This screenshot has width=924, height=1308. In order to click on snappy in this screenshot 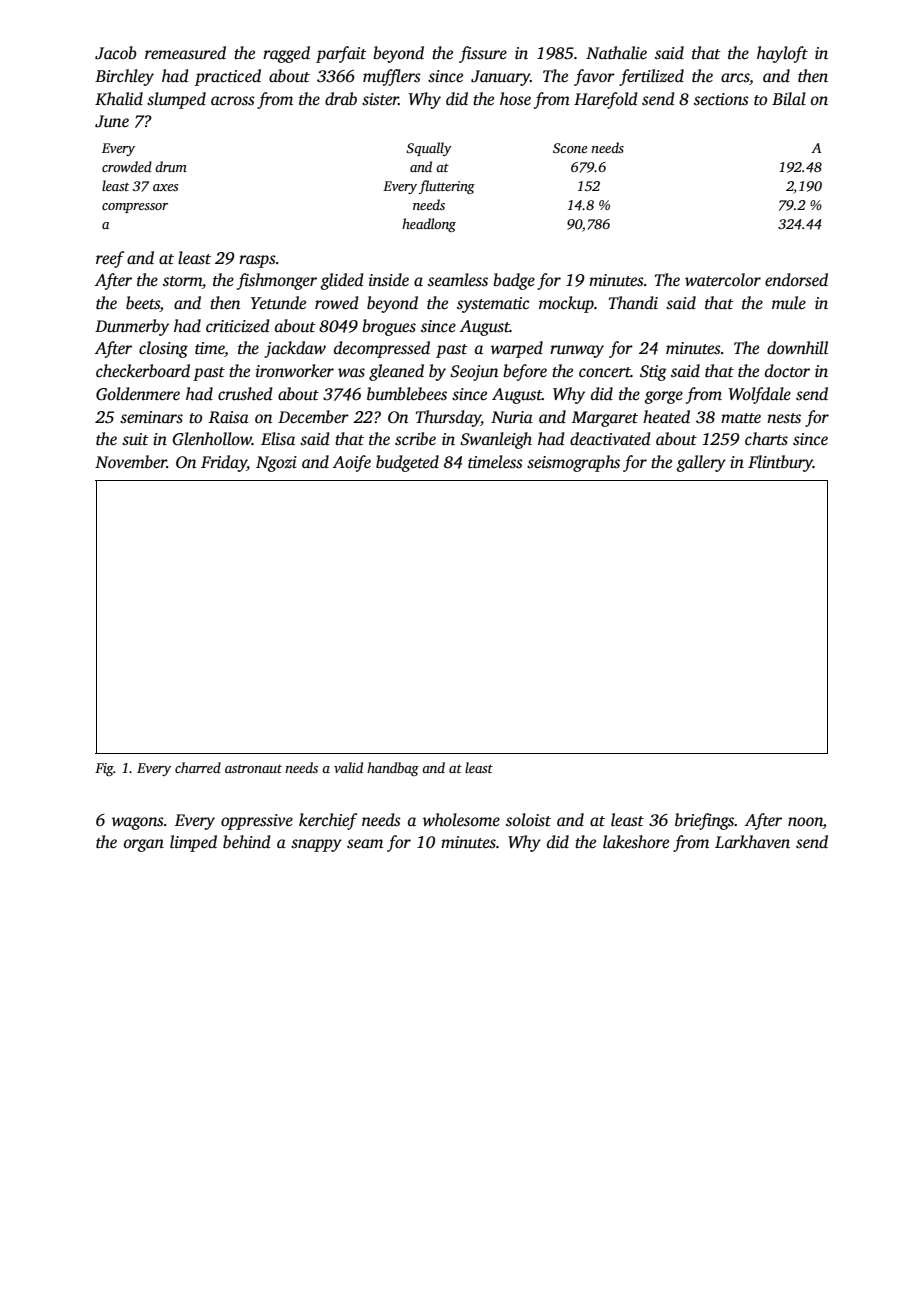, I will do `click(316, 845)`.
